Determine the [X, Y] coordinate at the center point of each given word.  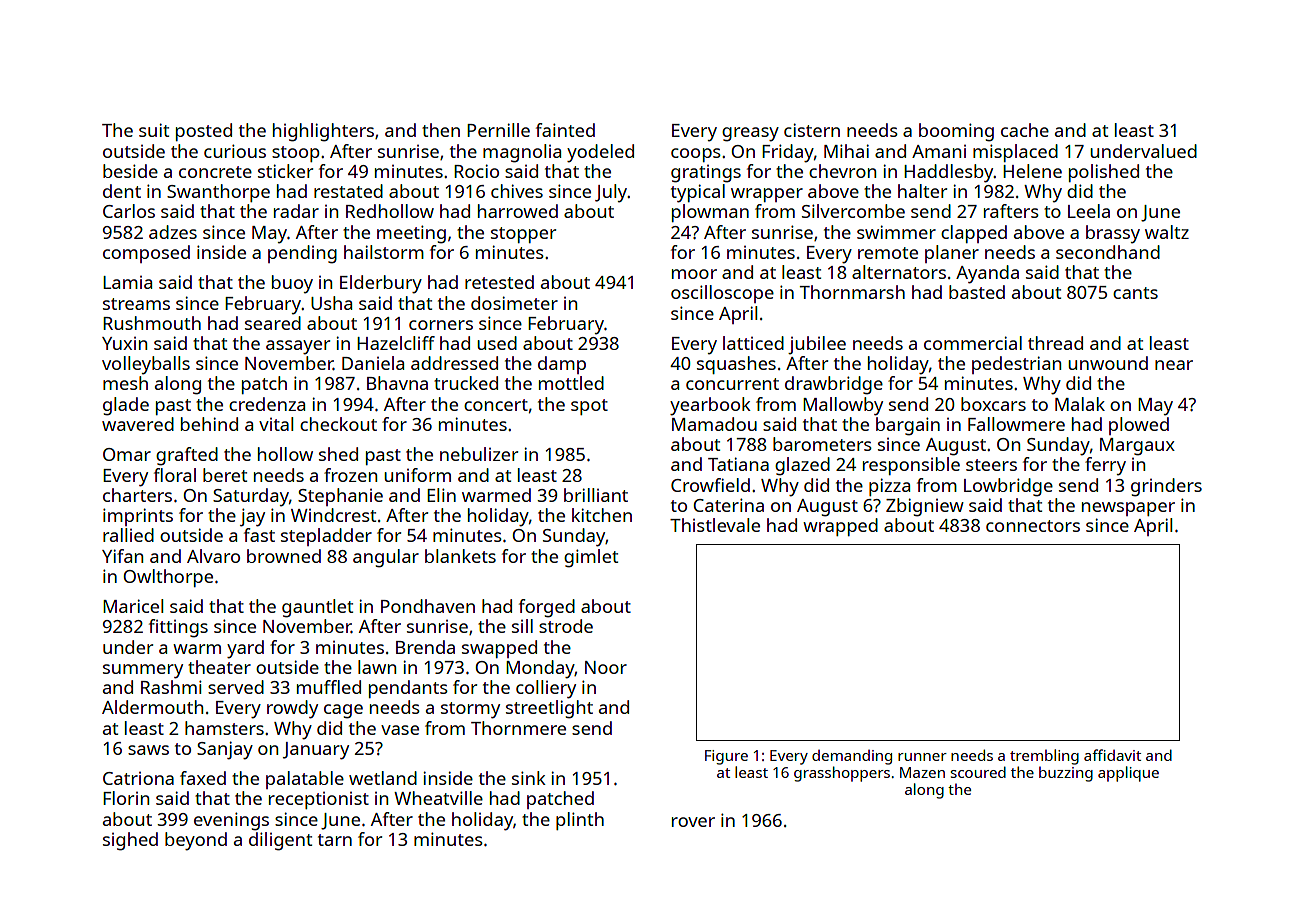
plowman [710, 213]
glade [126, 406]
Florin [126, 798]
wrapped [840, 527]
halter [922, 191]
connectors [1033, 526]
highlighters [323, 132]
